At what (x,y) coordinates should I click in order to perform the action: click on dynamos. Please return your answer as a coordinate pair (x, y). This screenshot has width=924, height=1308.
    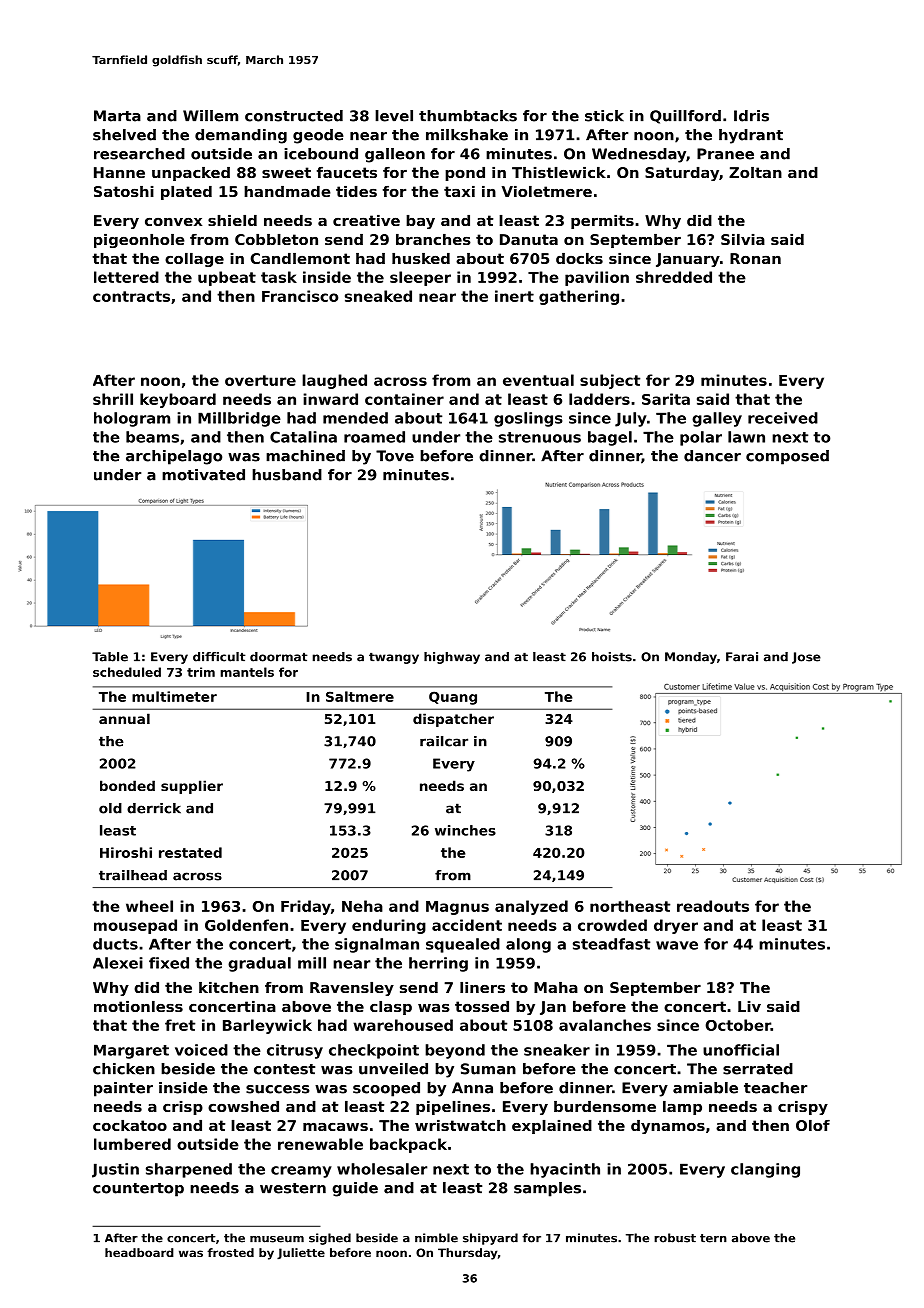
    Looking at the image, I should click on (668, 1127).
